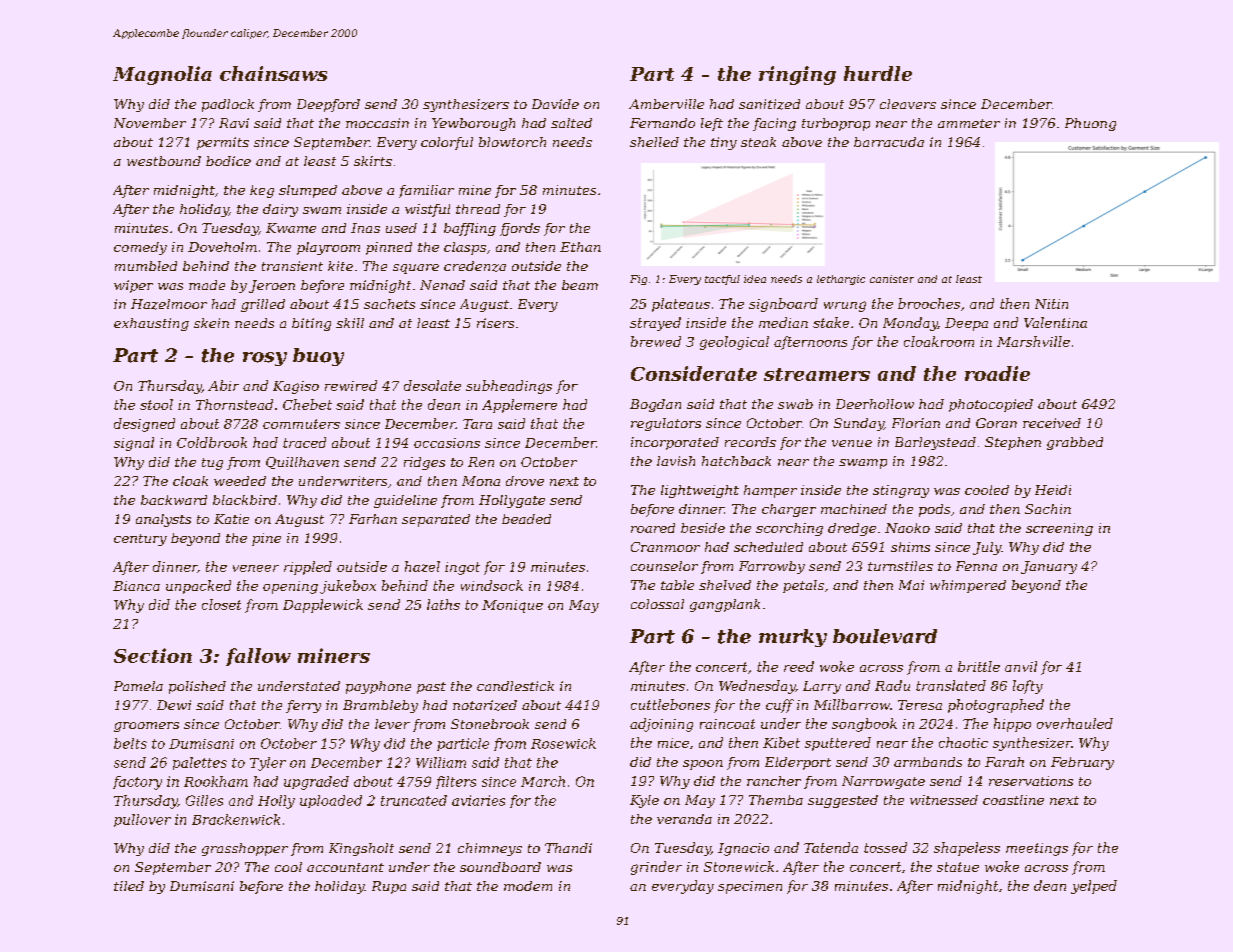 The height and width of the image is (952, 1233). Describe the element at coordinates (1052, 423) in the image. I see `received` at that location.
